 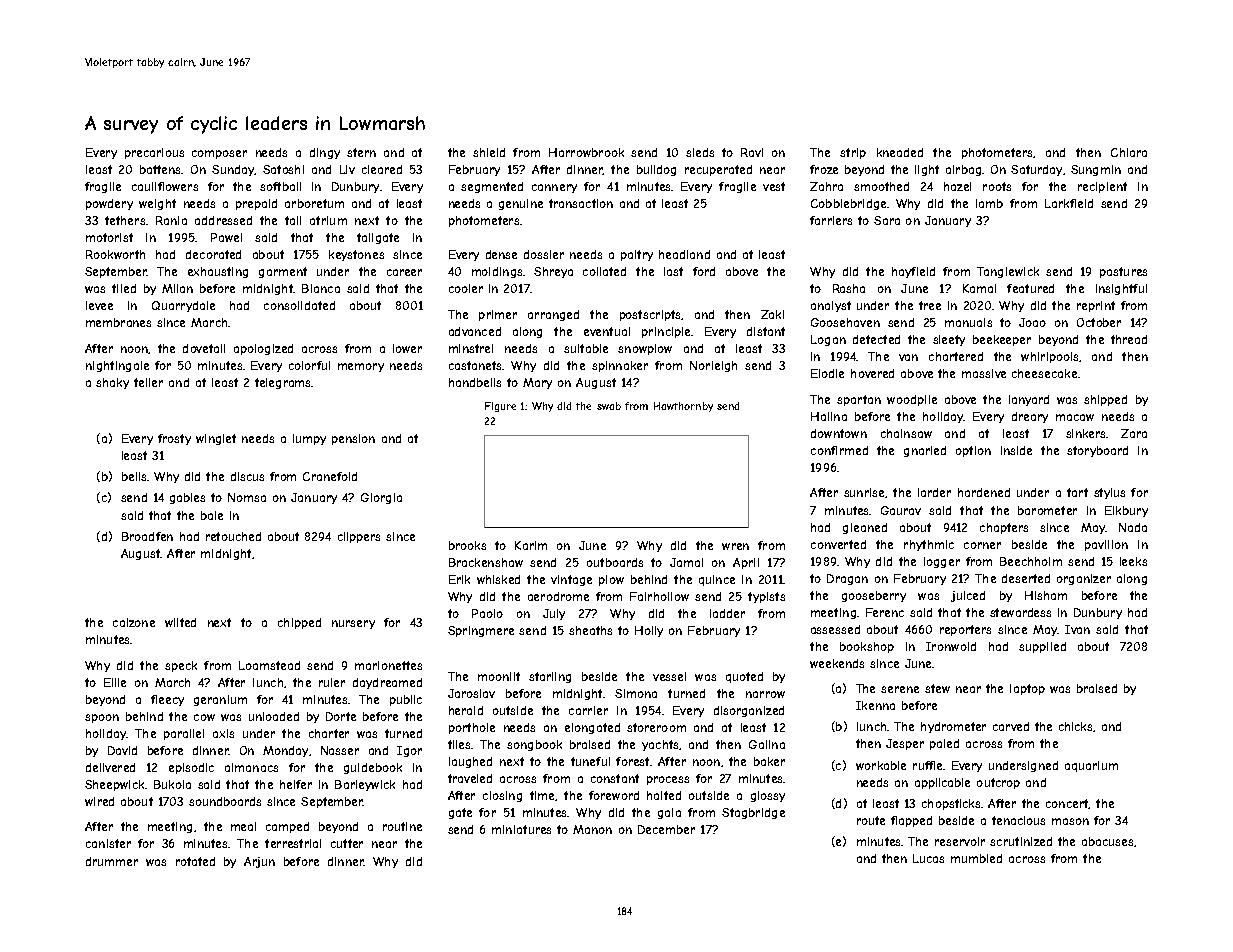 I want to click on Ellie, so click(x=115, y=682).
